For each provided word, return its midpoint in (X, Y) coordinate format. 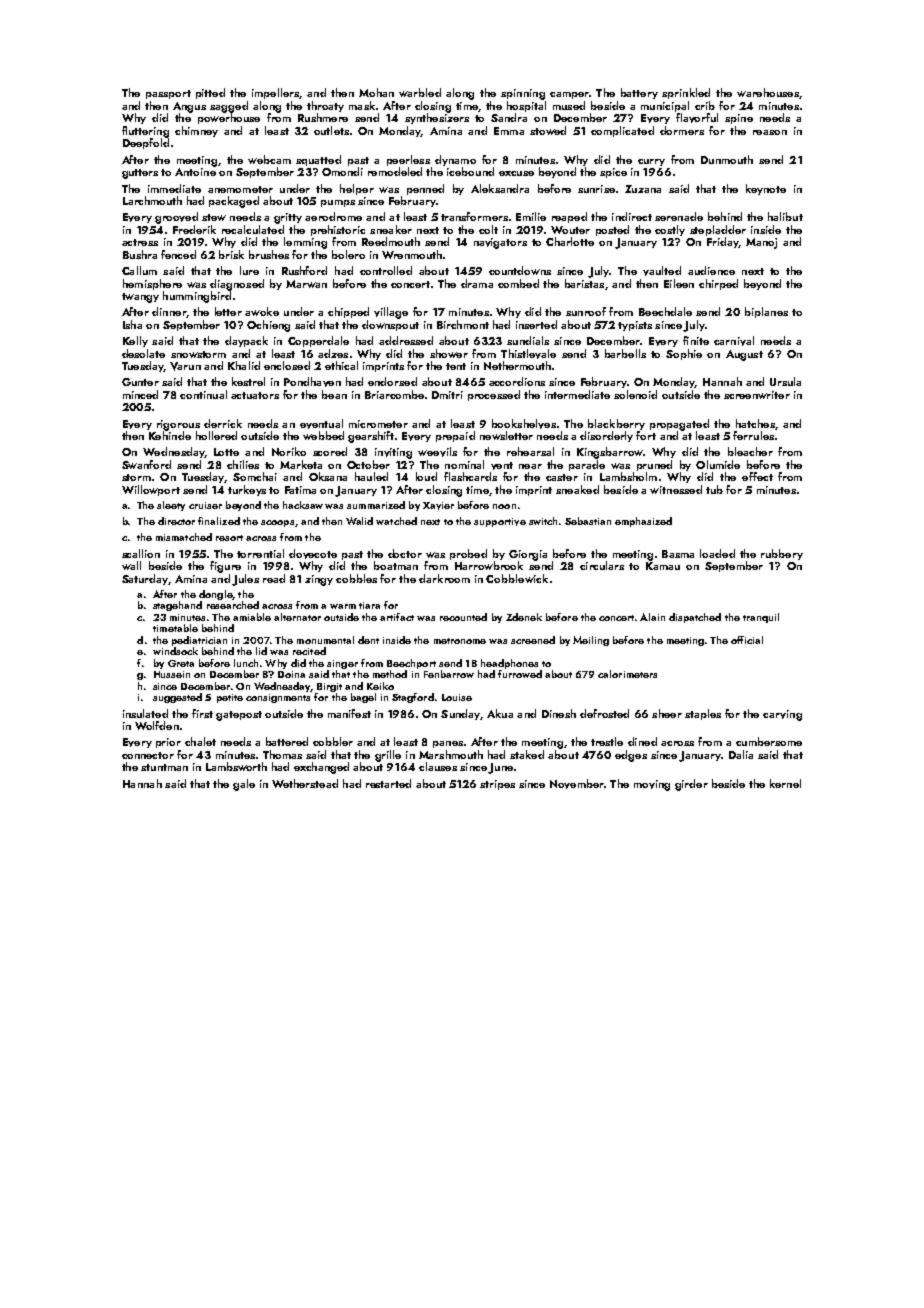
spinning (523, 94)
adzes (333, 353)
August (744, 355)
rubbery (782, 554)
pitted (210, 93)
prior (168, 743)
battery (639, 93)
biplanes (766, 312)
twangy (140, 298)
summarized (376, 505)
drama (477, 283)
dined (642, 741)
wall (131, 565)
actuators (255, 395)
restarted (388, 783)
